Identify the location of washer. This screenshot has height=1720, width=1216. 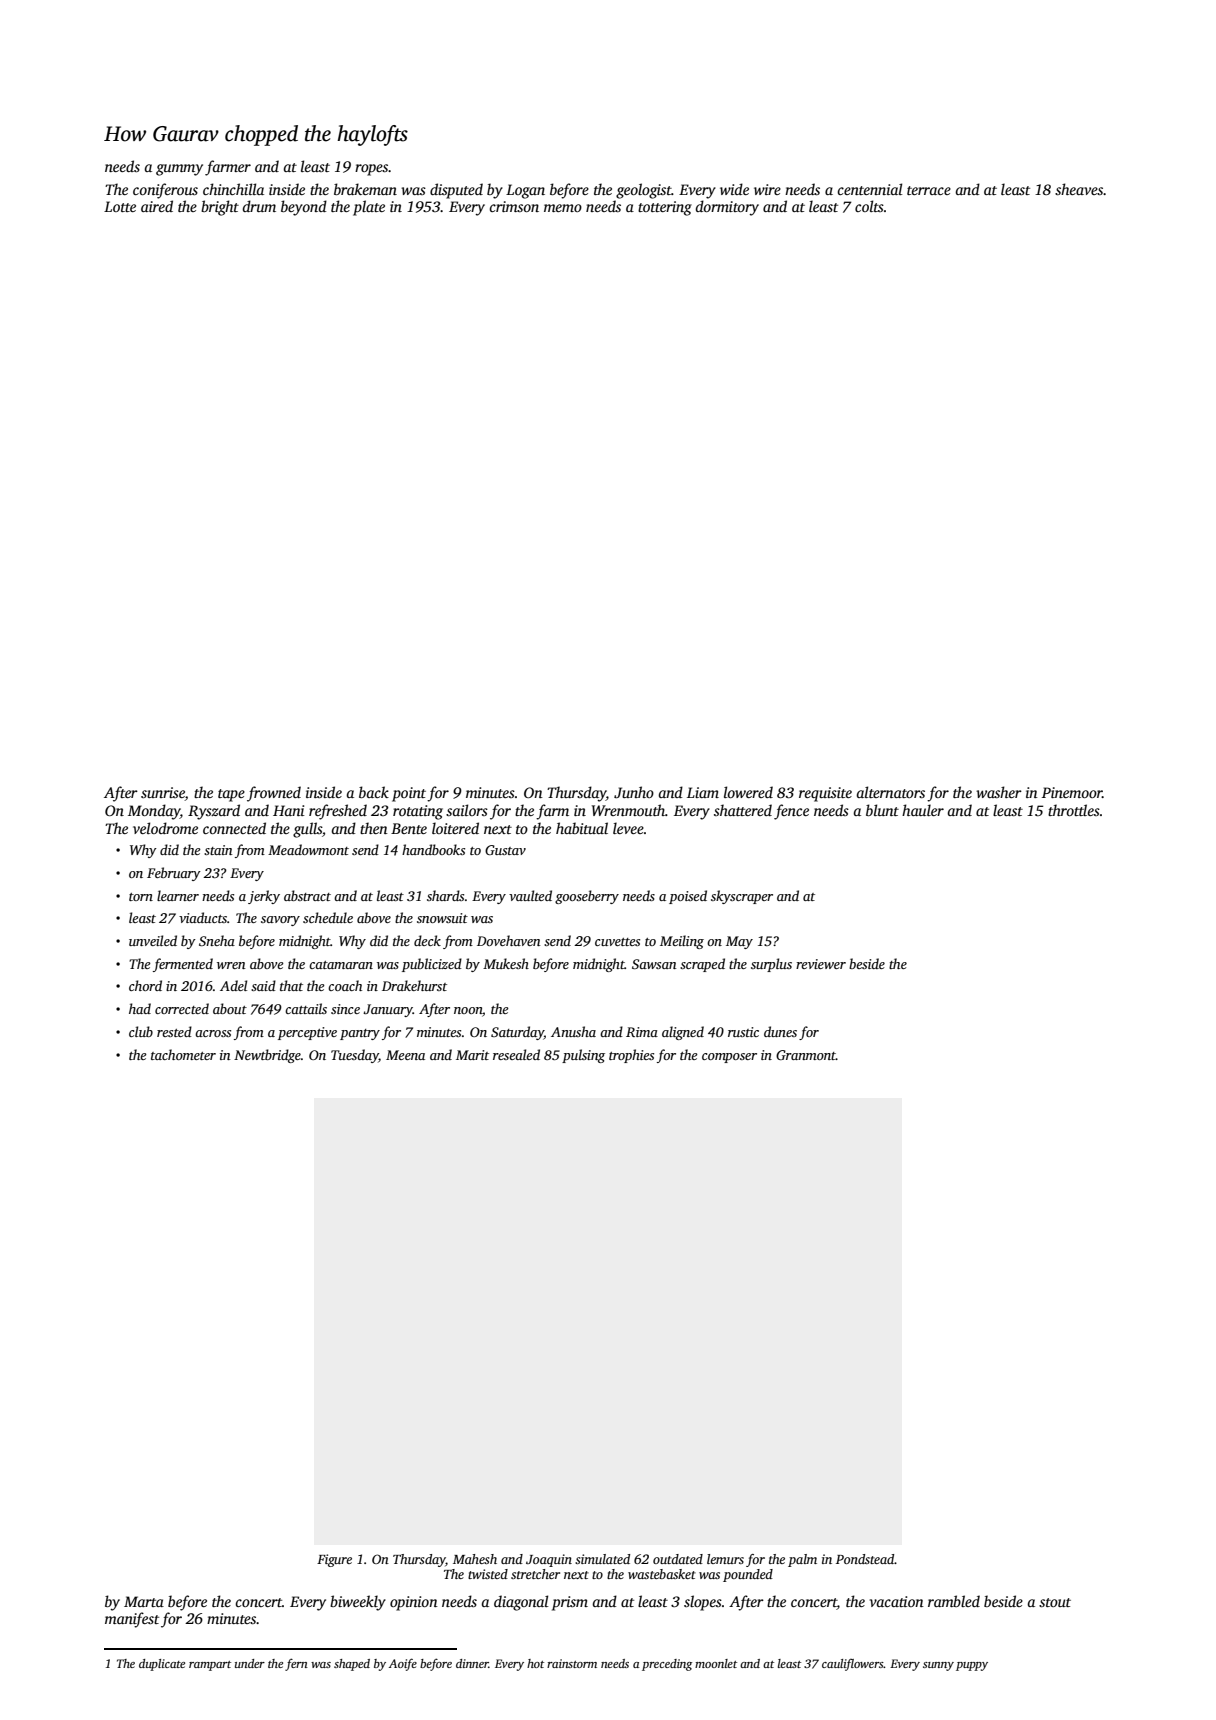
(999, 792).
